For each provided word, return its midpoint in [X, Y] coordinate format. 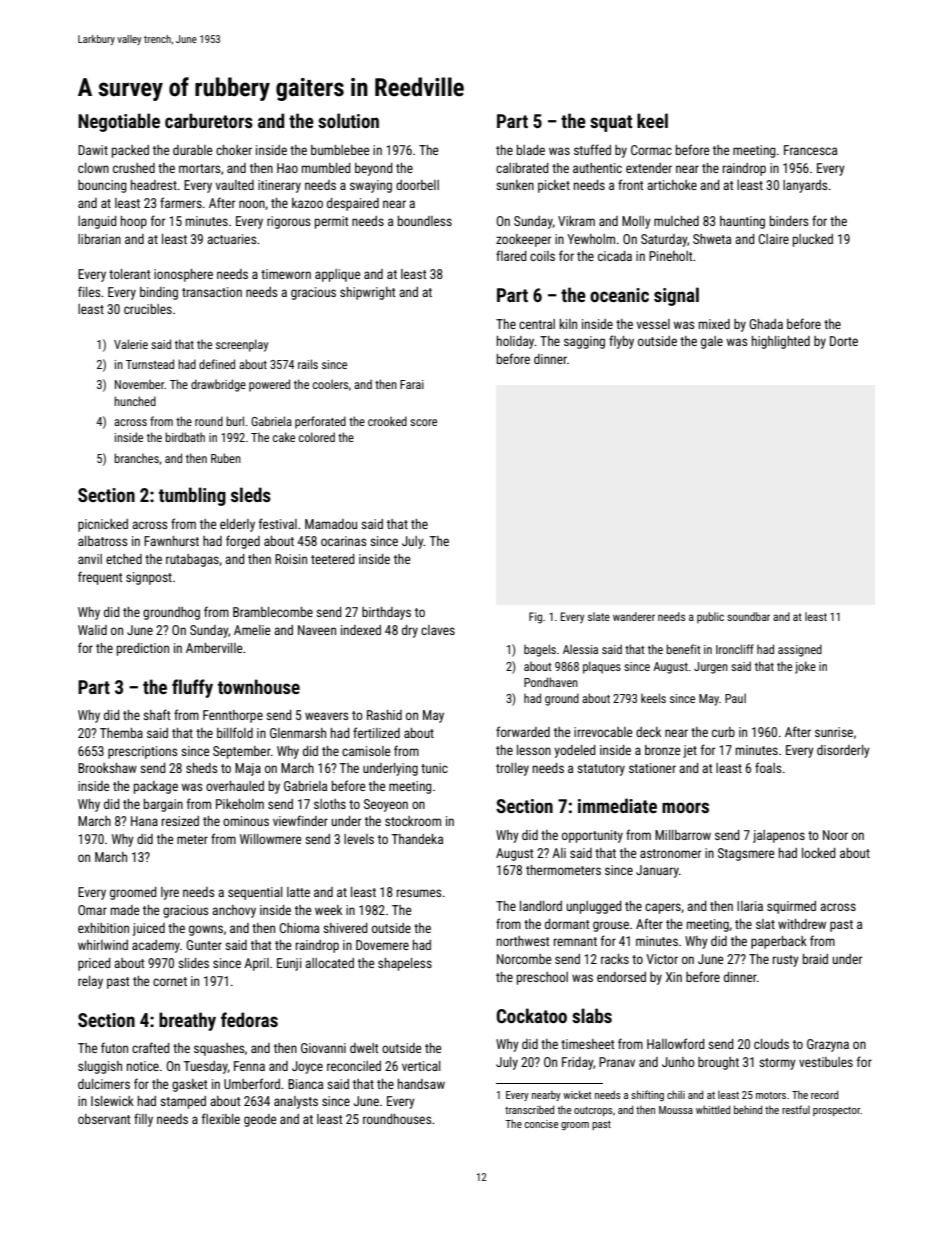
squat [611, 123]
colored [317, 437]
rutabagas [192, 560]
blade [531, 150]
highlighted [781, 342]
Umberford [252, 1083]
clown [93, 168]
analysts [296, 1102]
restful [796, 1109]
